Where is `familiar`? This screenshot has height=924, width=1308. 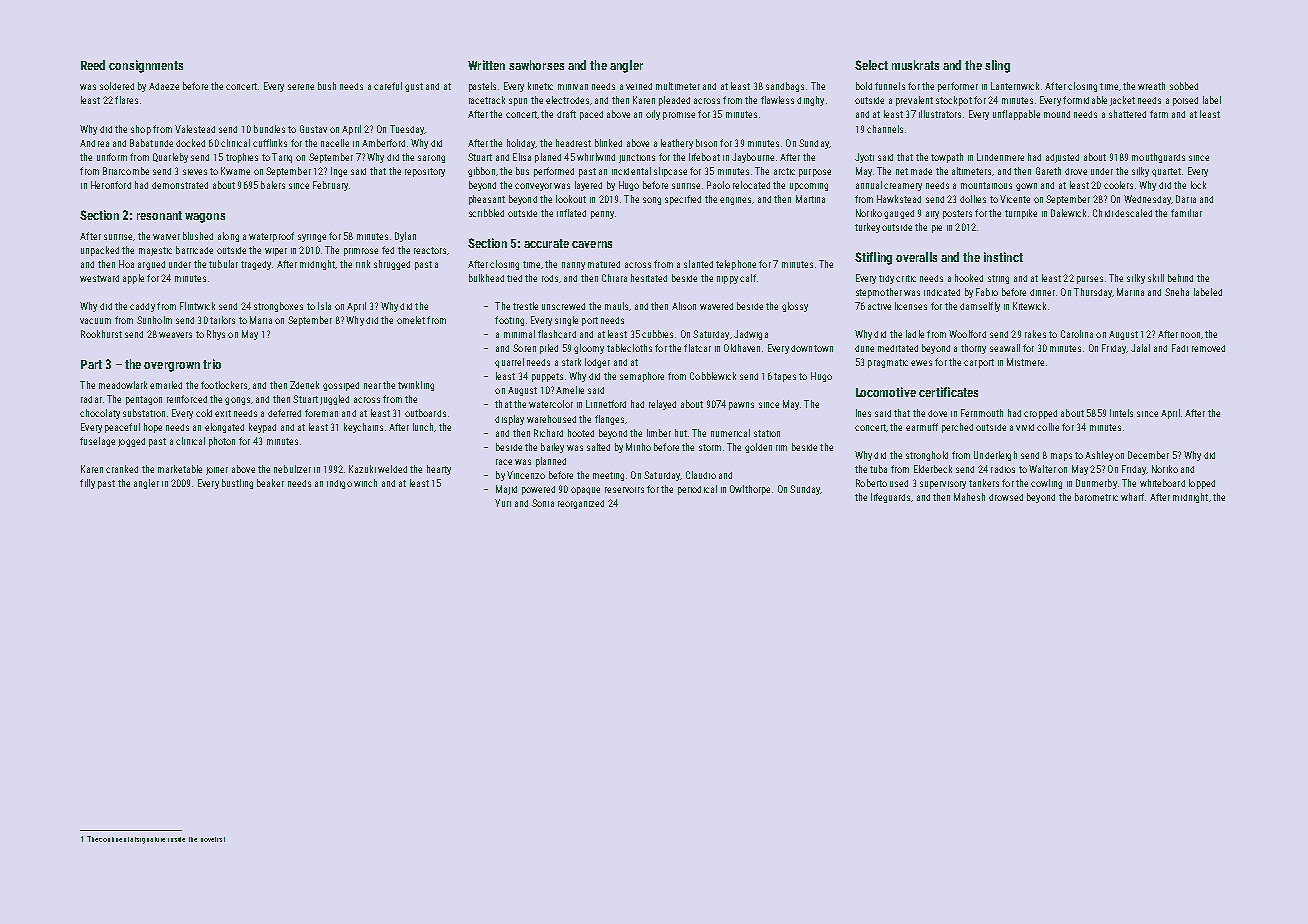
familiar is located at coordinates (1186, 213).
